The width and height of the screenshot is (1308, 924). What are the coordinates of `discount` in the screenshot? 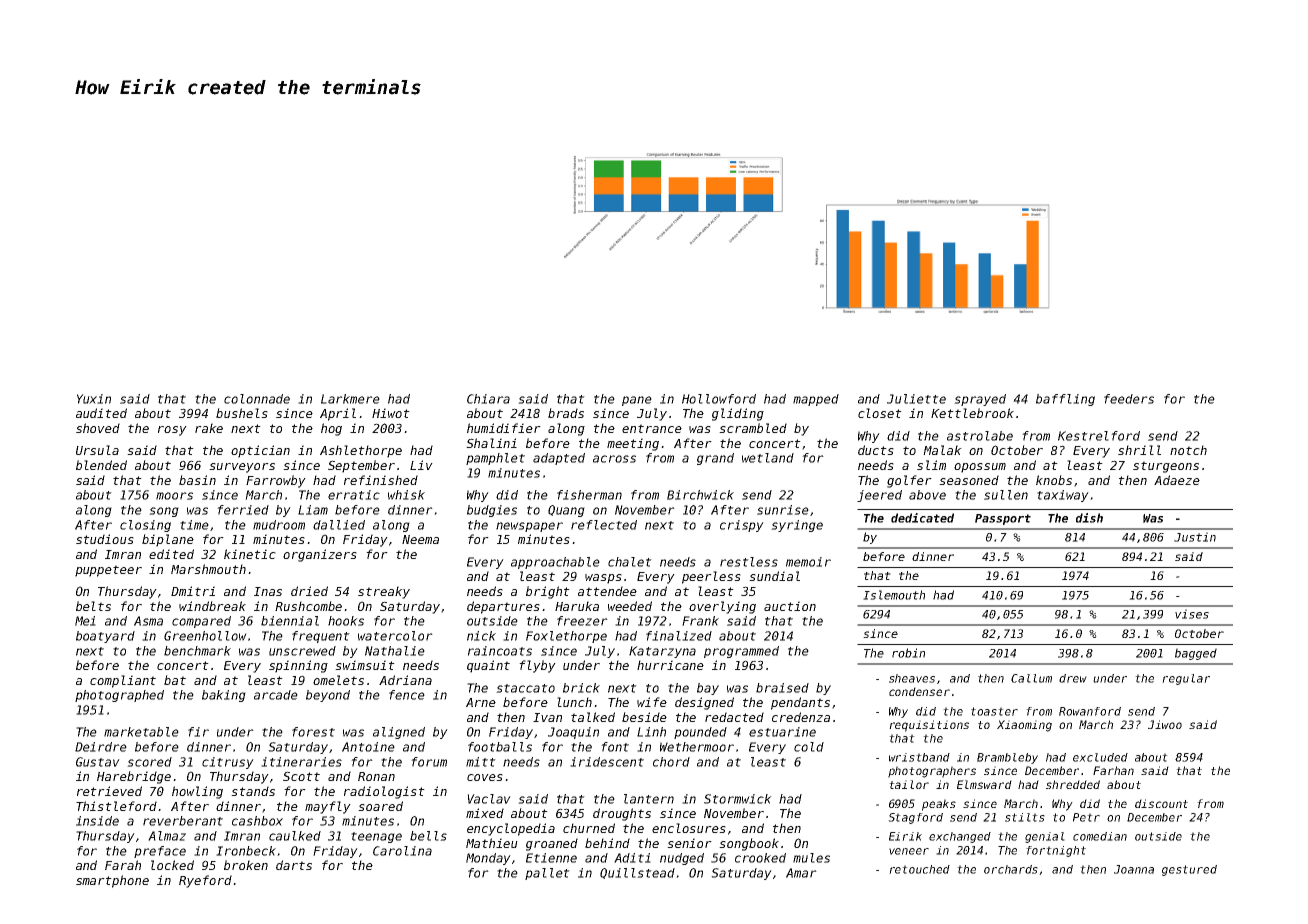 It's located at (1161, 803).
